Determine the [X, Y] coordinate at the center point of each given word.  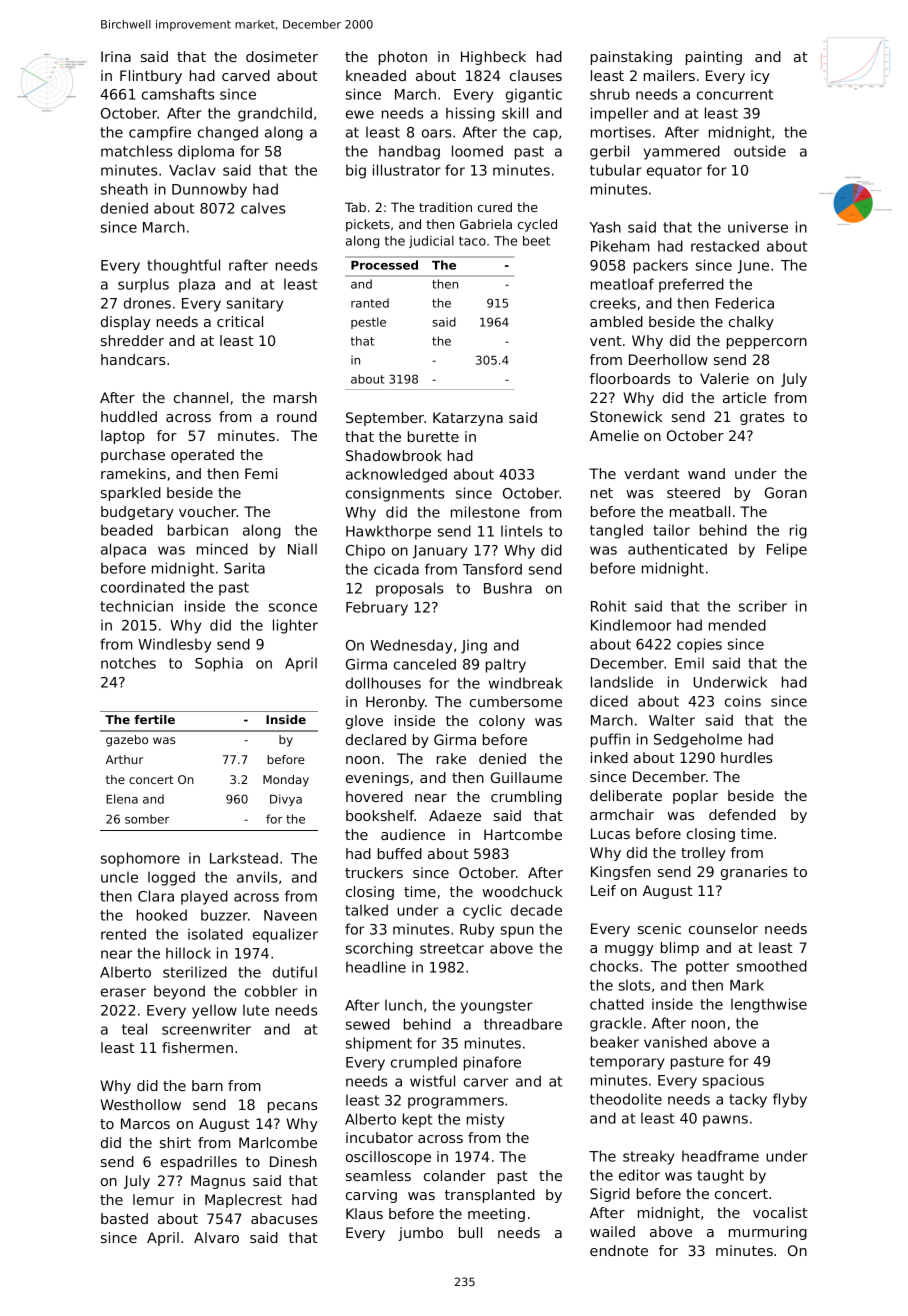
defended [742, 814]
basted [124, 1218]
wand [706, 473]
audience [413, 834]
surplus [143, 285]
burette [433, 436]
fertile [154, 719]
